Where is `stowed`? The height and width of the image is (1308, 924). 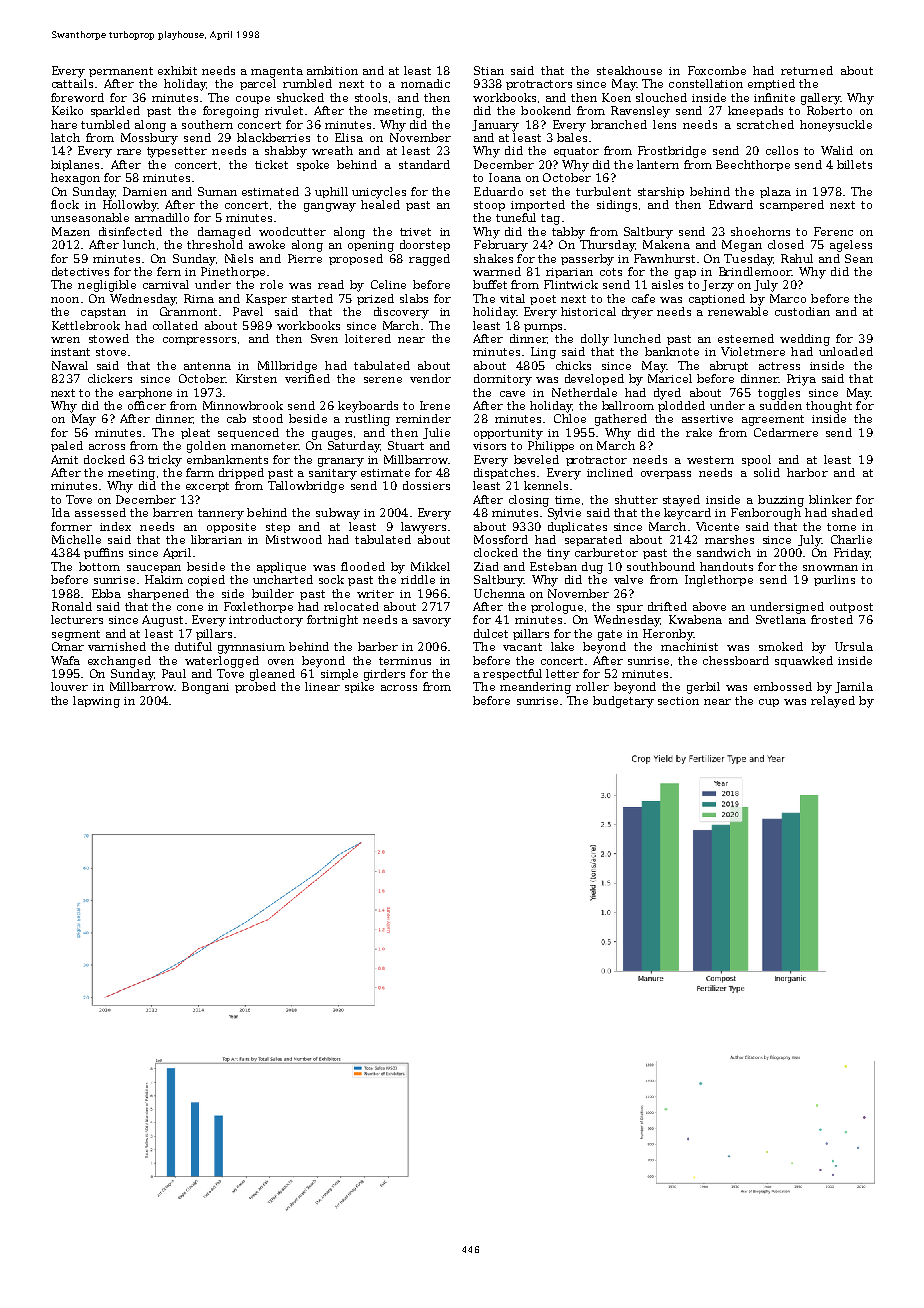 stowed is located at coordinates (109, 338).
